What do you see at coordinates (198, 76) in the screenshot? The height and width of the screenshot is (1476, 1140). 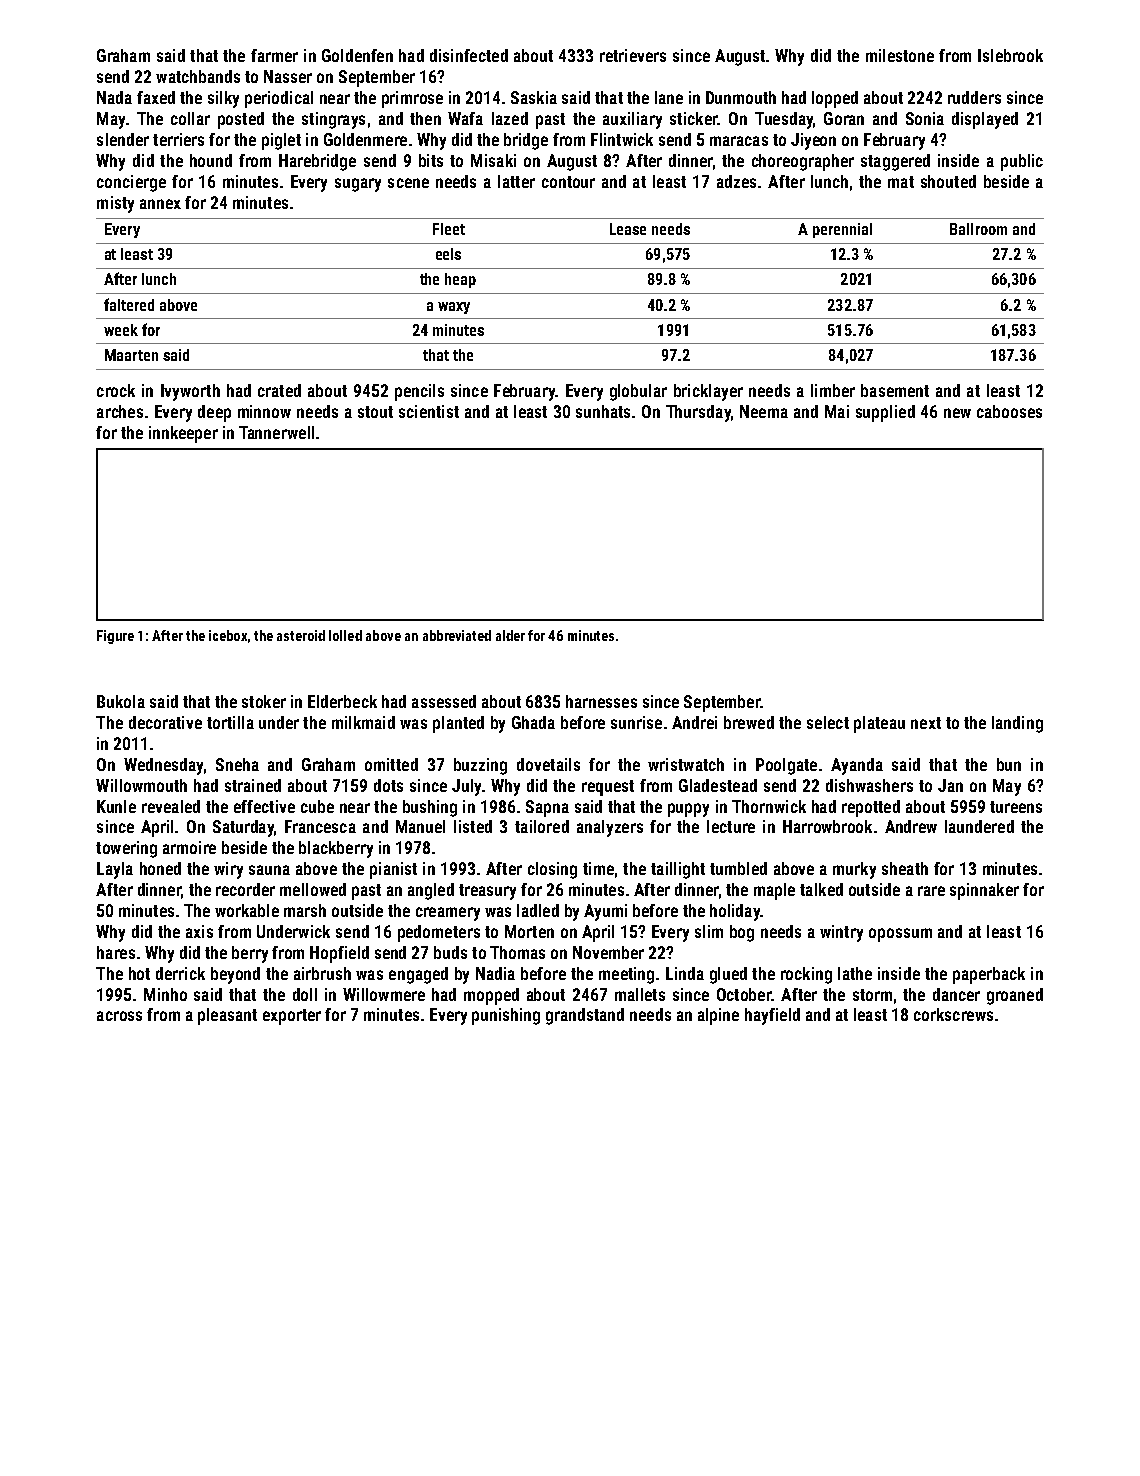 I see `watchbands` at bounding box center [198, 76].
